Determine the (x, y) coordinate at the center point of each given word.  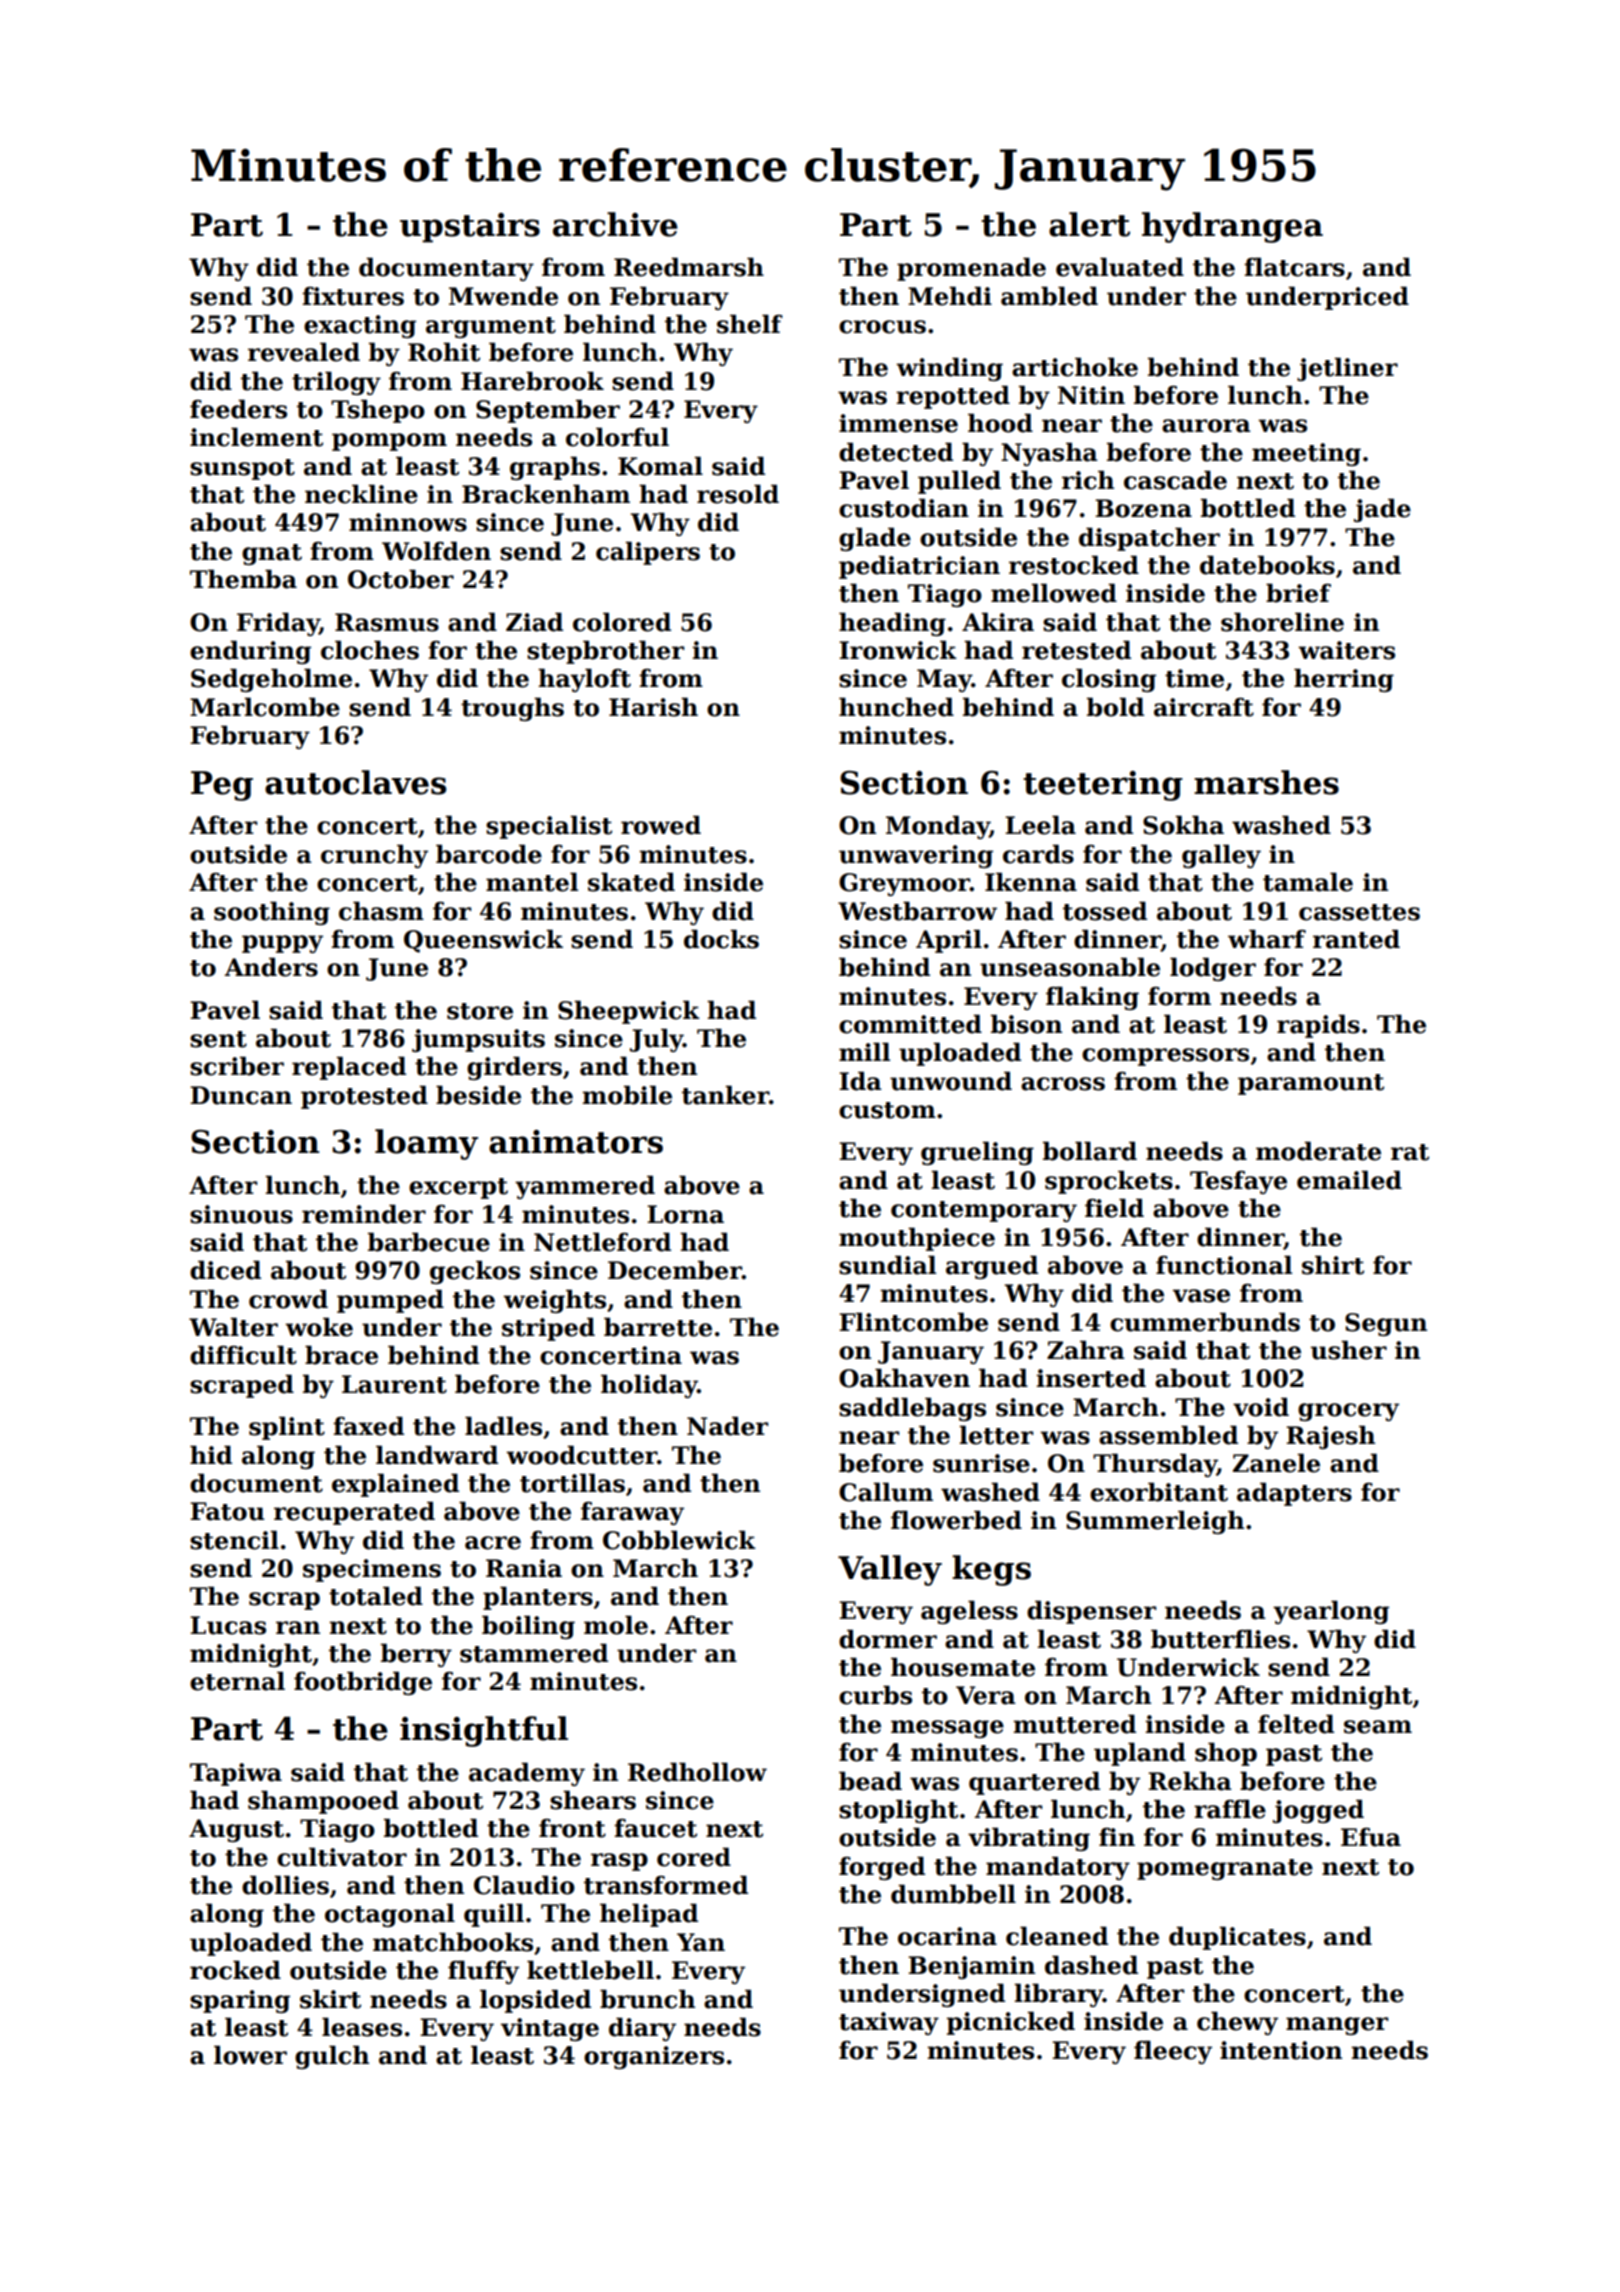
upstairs (470, 228)
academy (527, 1774)
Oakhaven (904, 1378)
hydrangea (1232, 227)
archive (615, 224)
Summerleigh (1155, 1522)
